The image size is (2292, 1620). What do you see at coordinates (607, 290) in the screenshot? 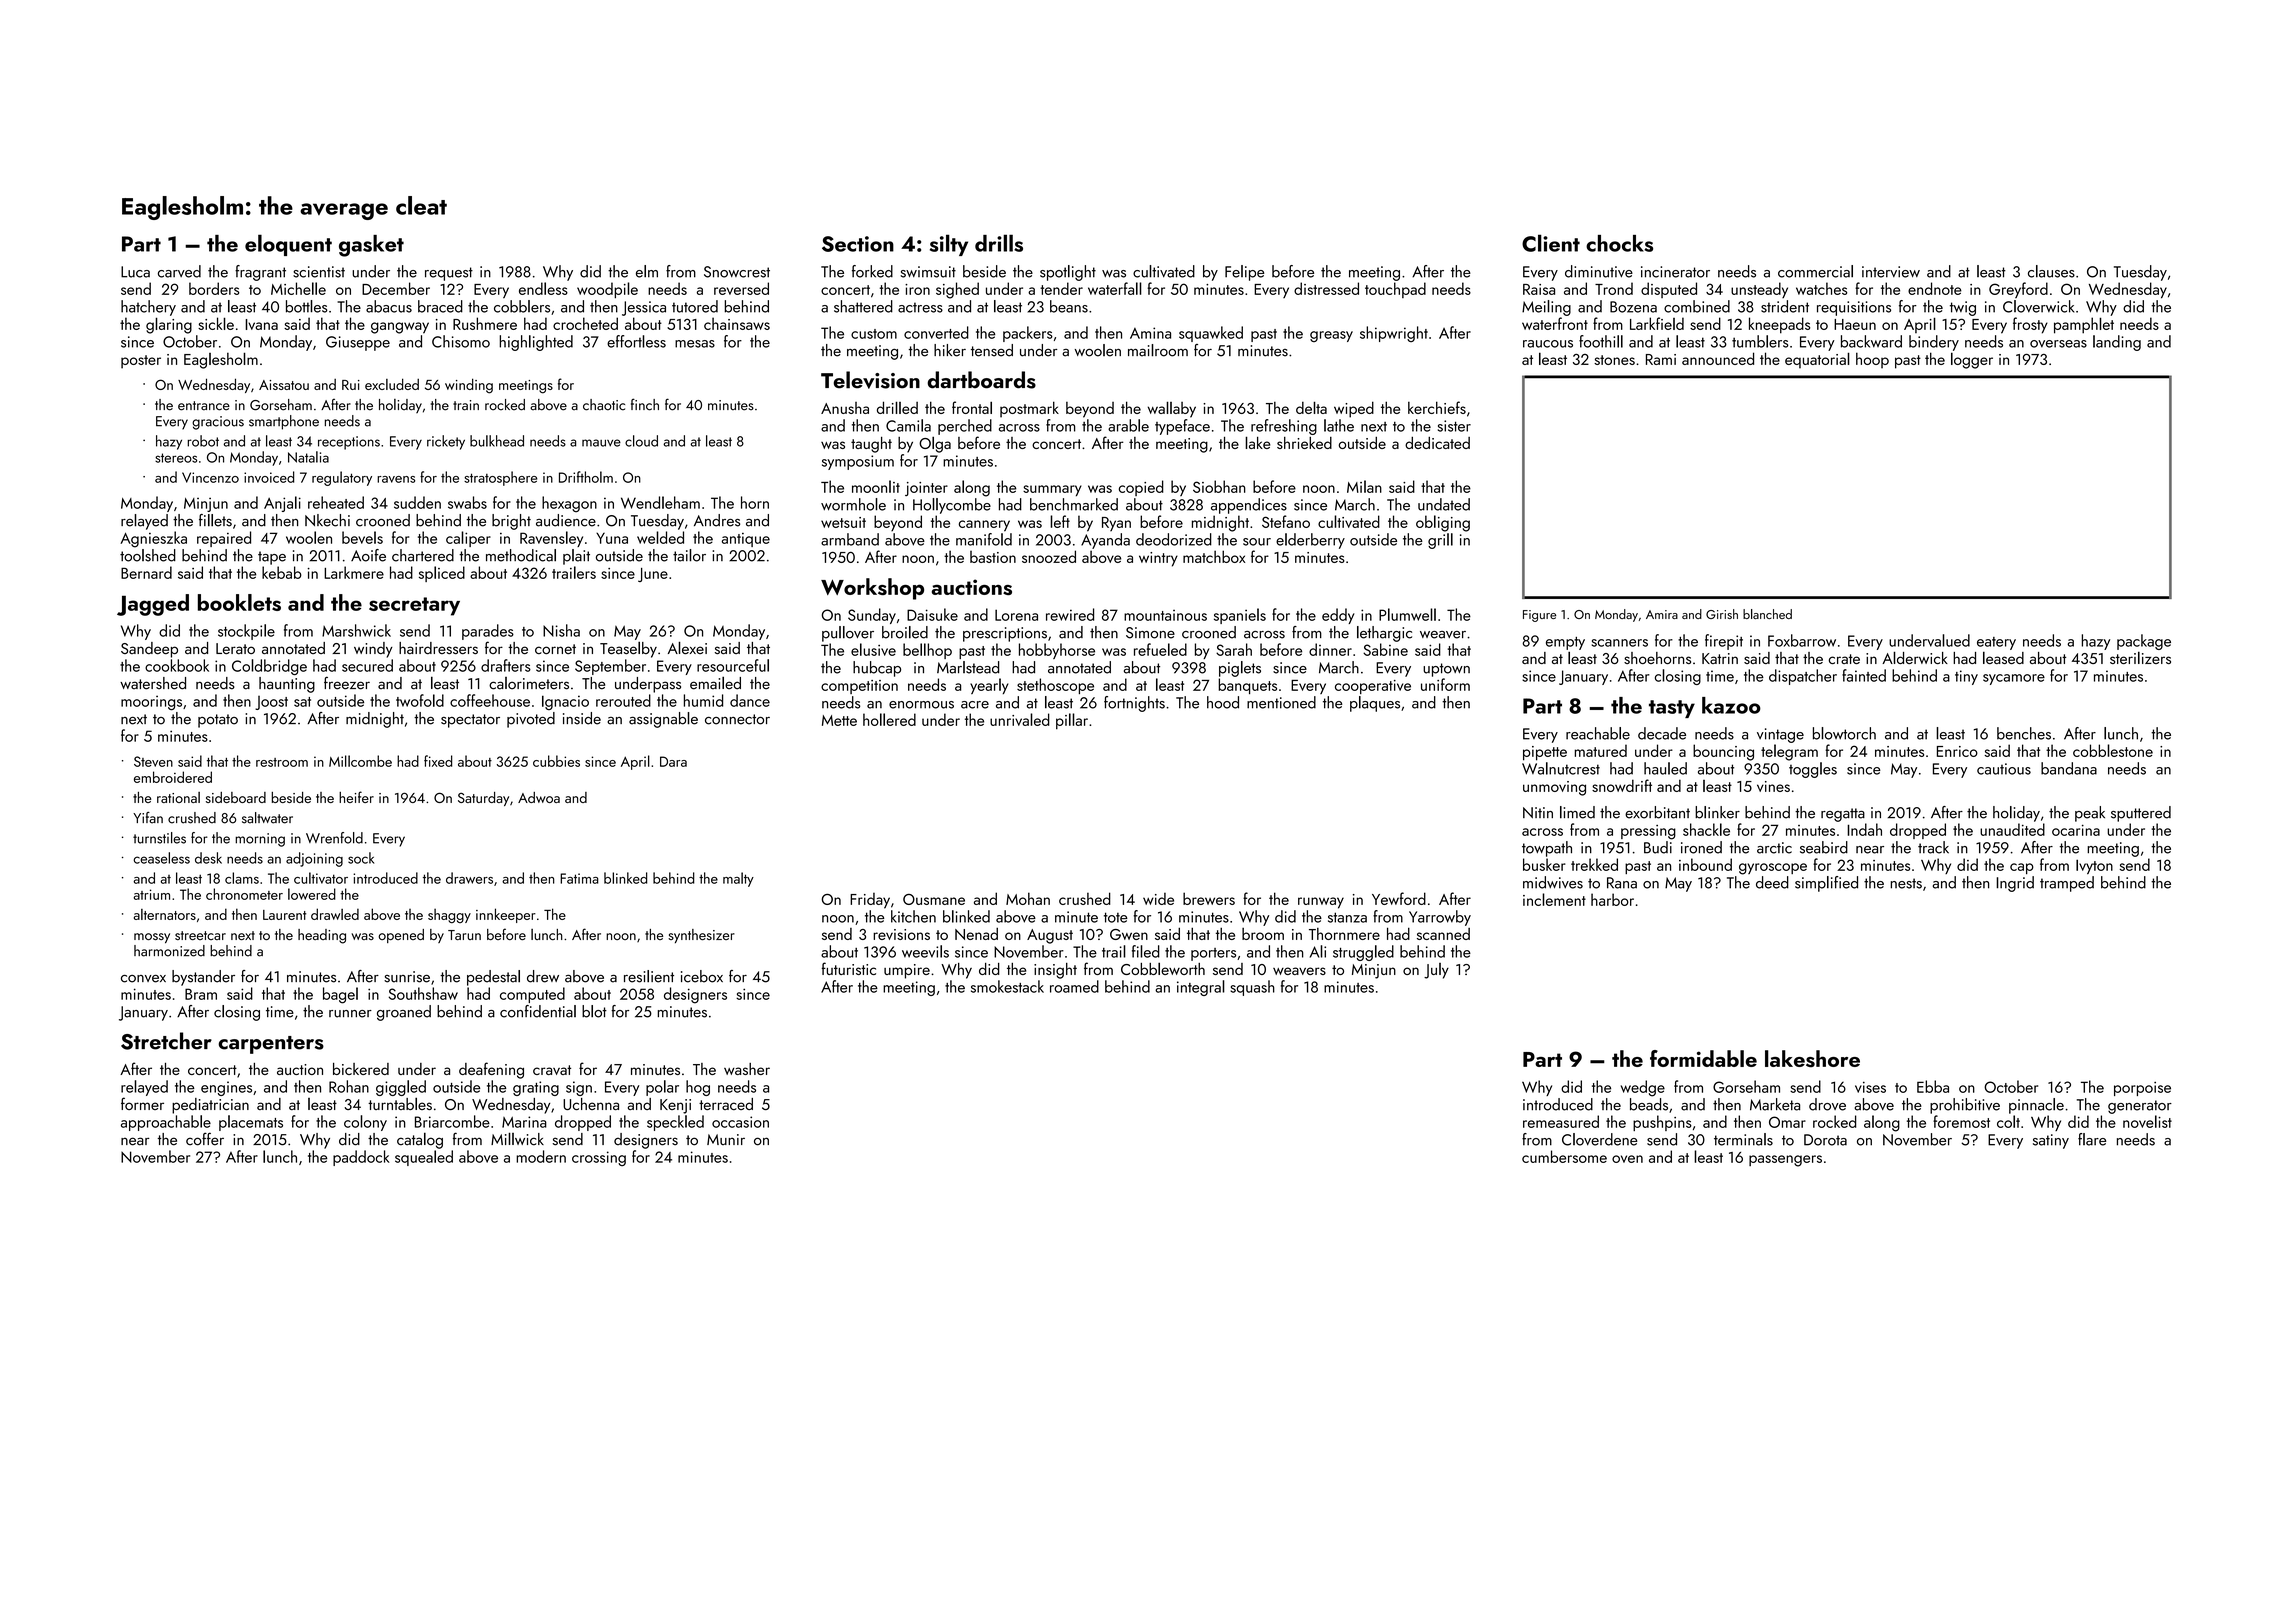
I see `woodpile` at bounding box center [607, 290].
